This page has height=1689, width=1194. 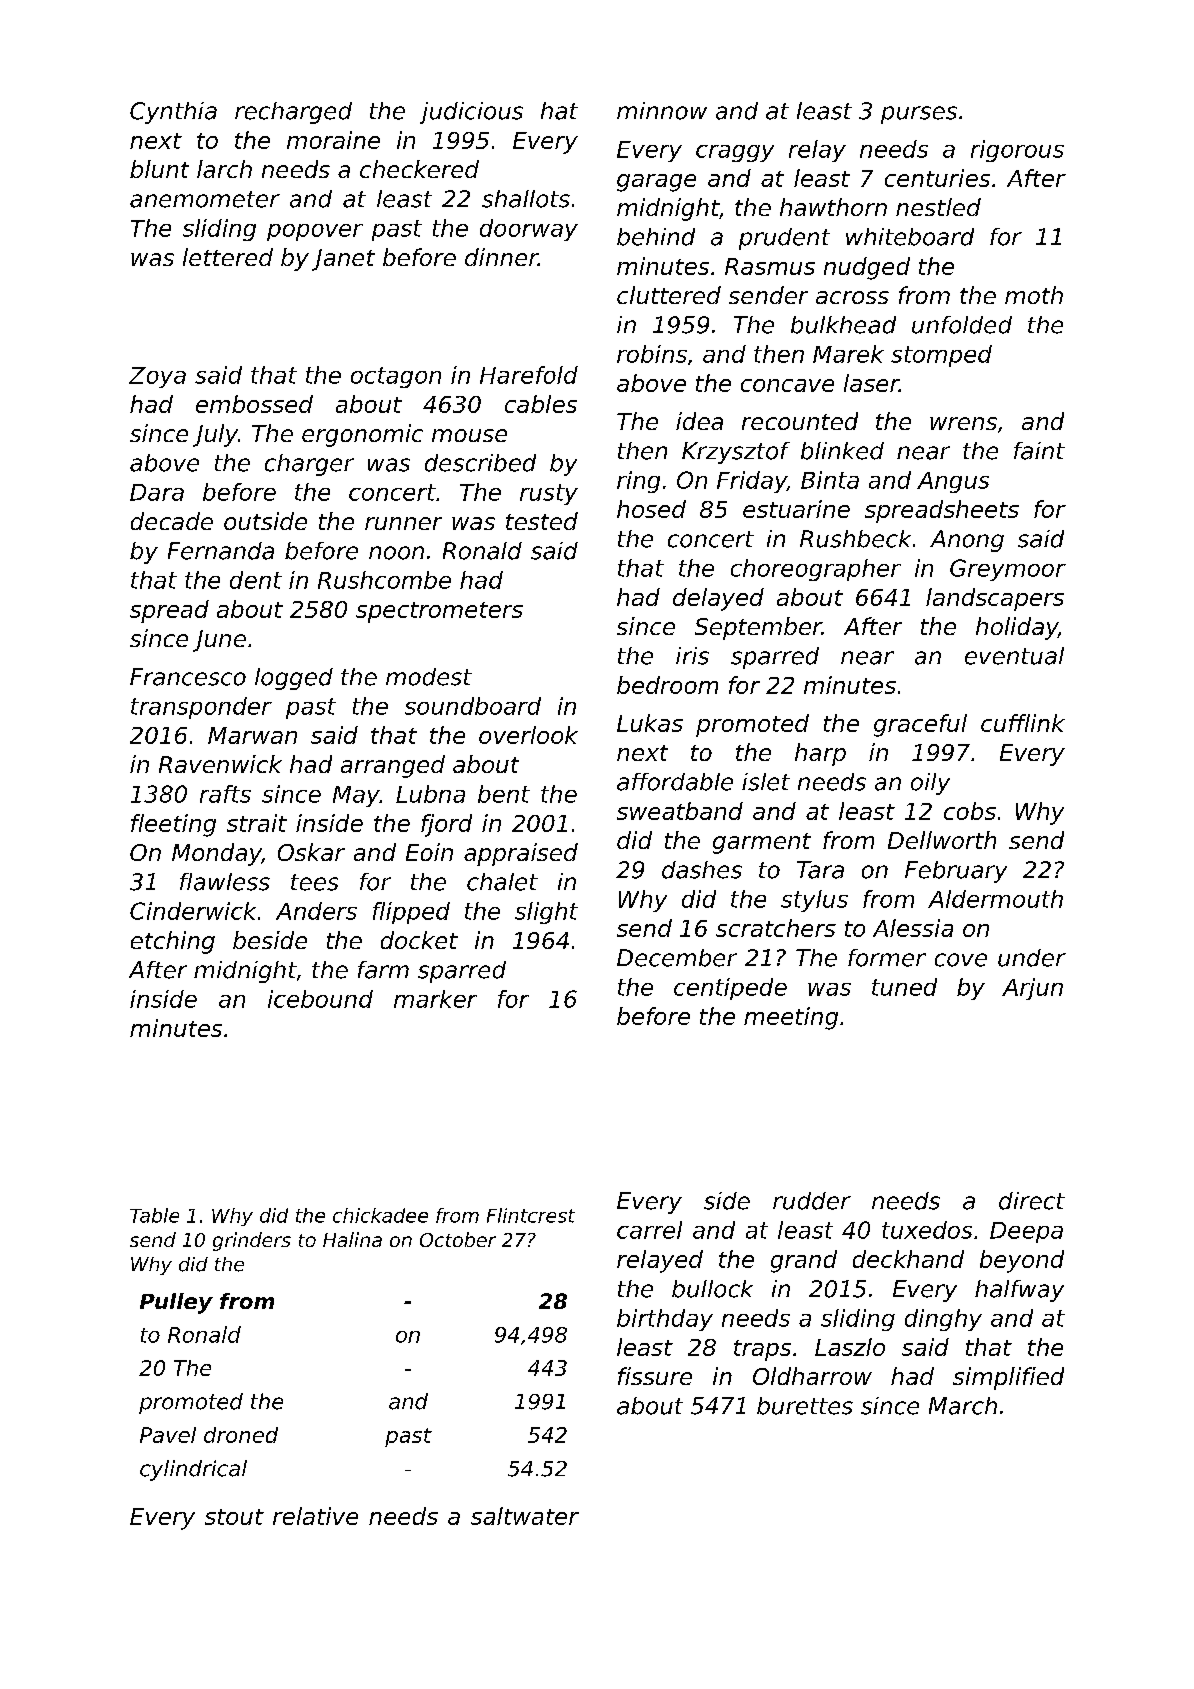 I want to click on marker, so click(x=435, y=999).
